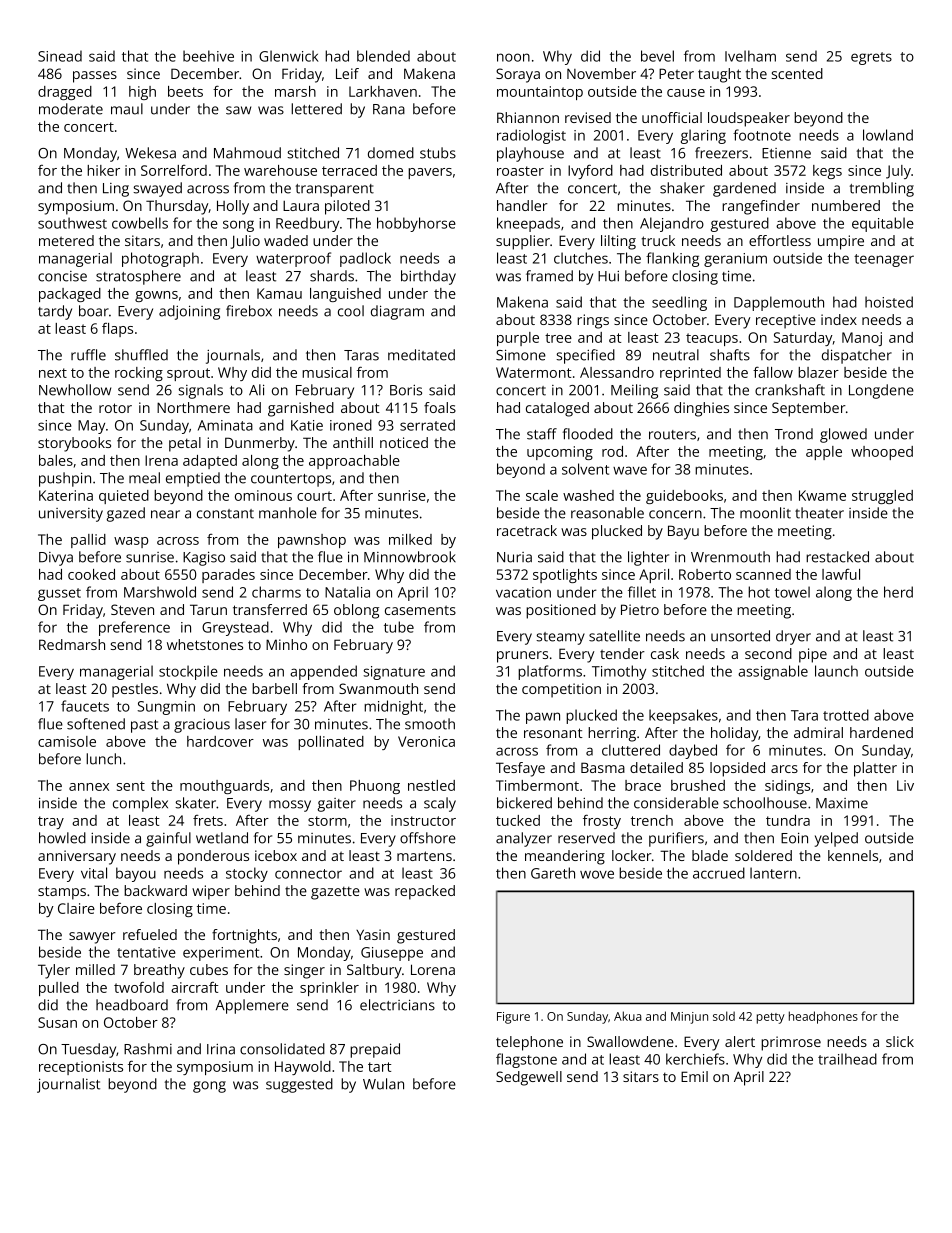 Image resolution: width=952 pixels, height=1233 pixels. I want to click on stockpile, so click(188, 672).
